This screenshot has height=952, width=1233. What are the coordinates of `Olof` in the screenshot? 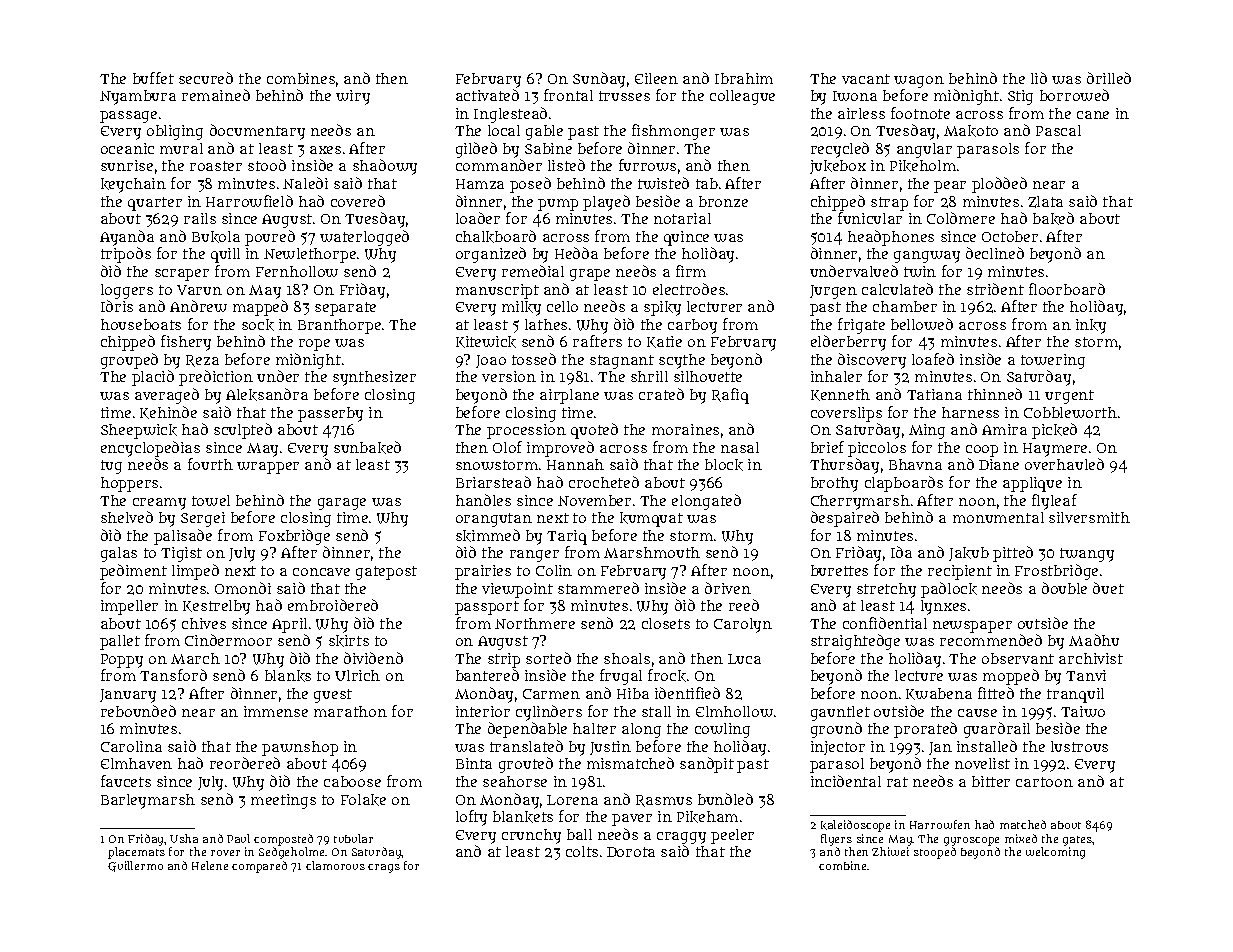 It's located at (507, 447).
